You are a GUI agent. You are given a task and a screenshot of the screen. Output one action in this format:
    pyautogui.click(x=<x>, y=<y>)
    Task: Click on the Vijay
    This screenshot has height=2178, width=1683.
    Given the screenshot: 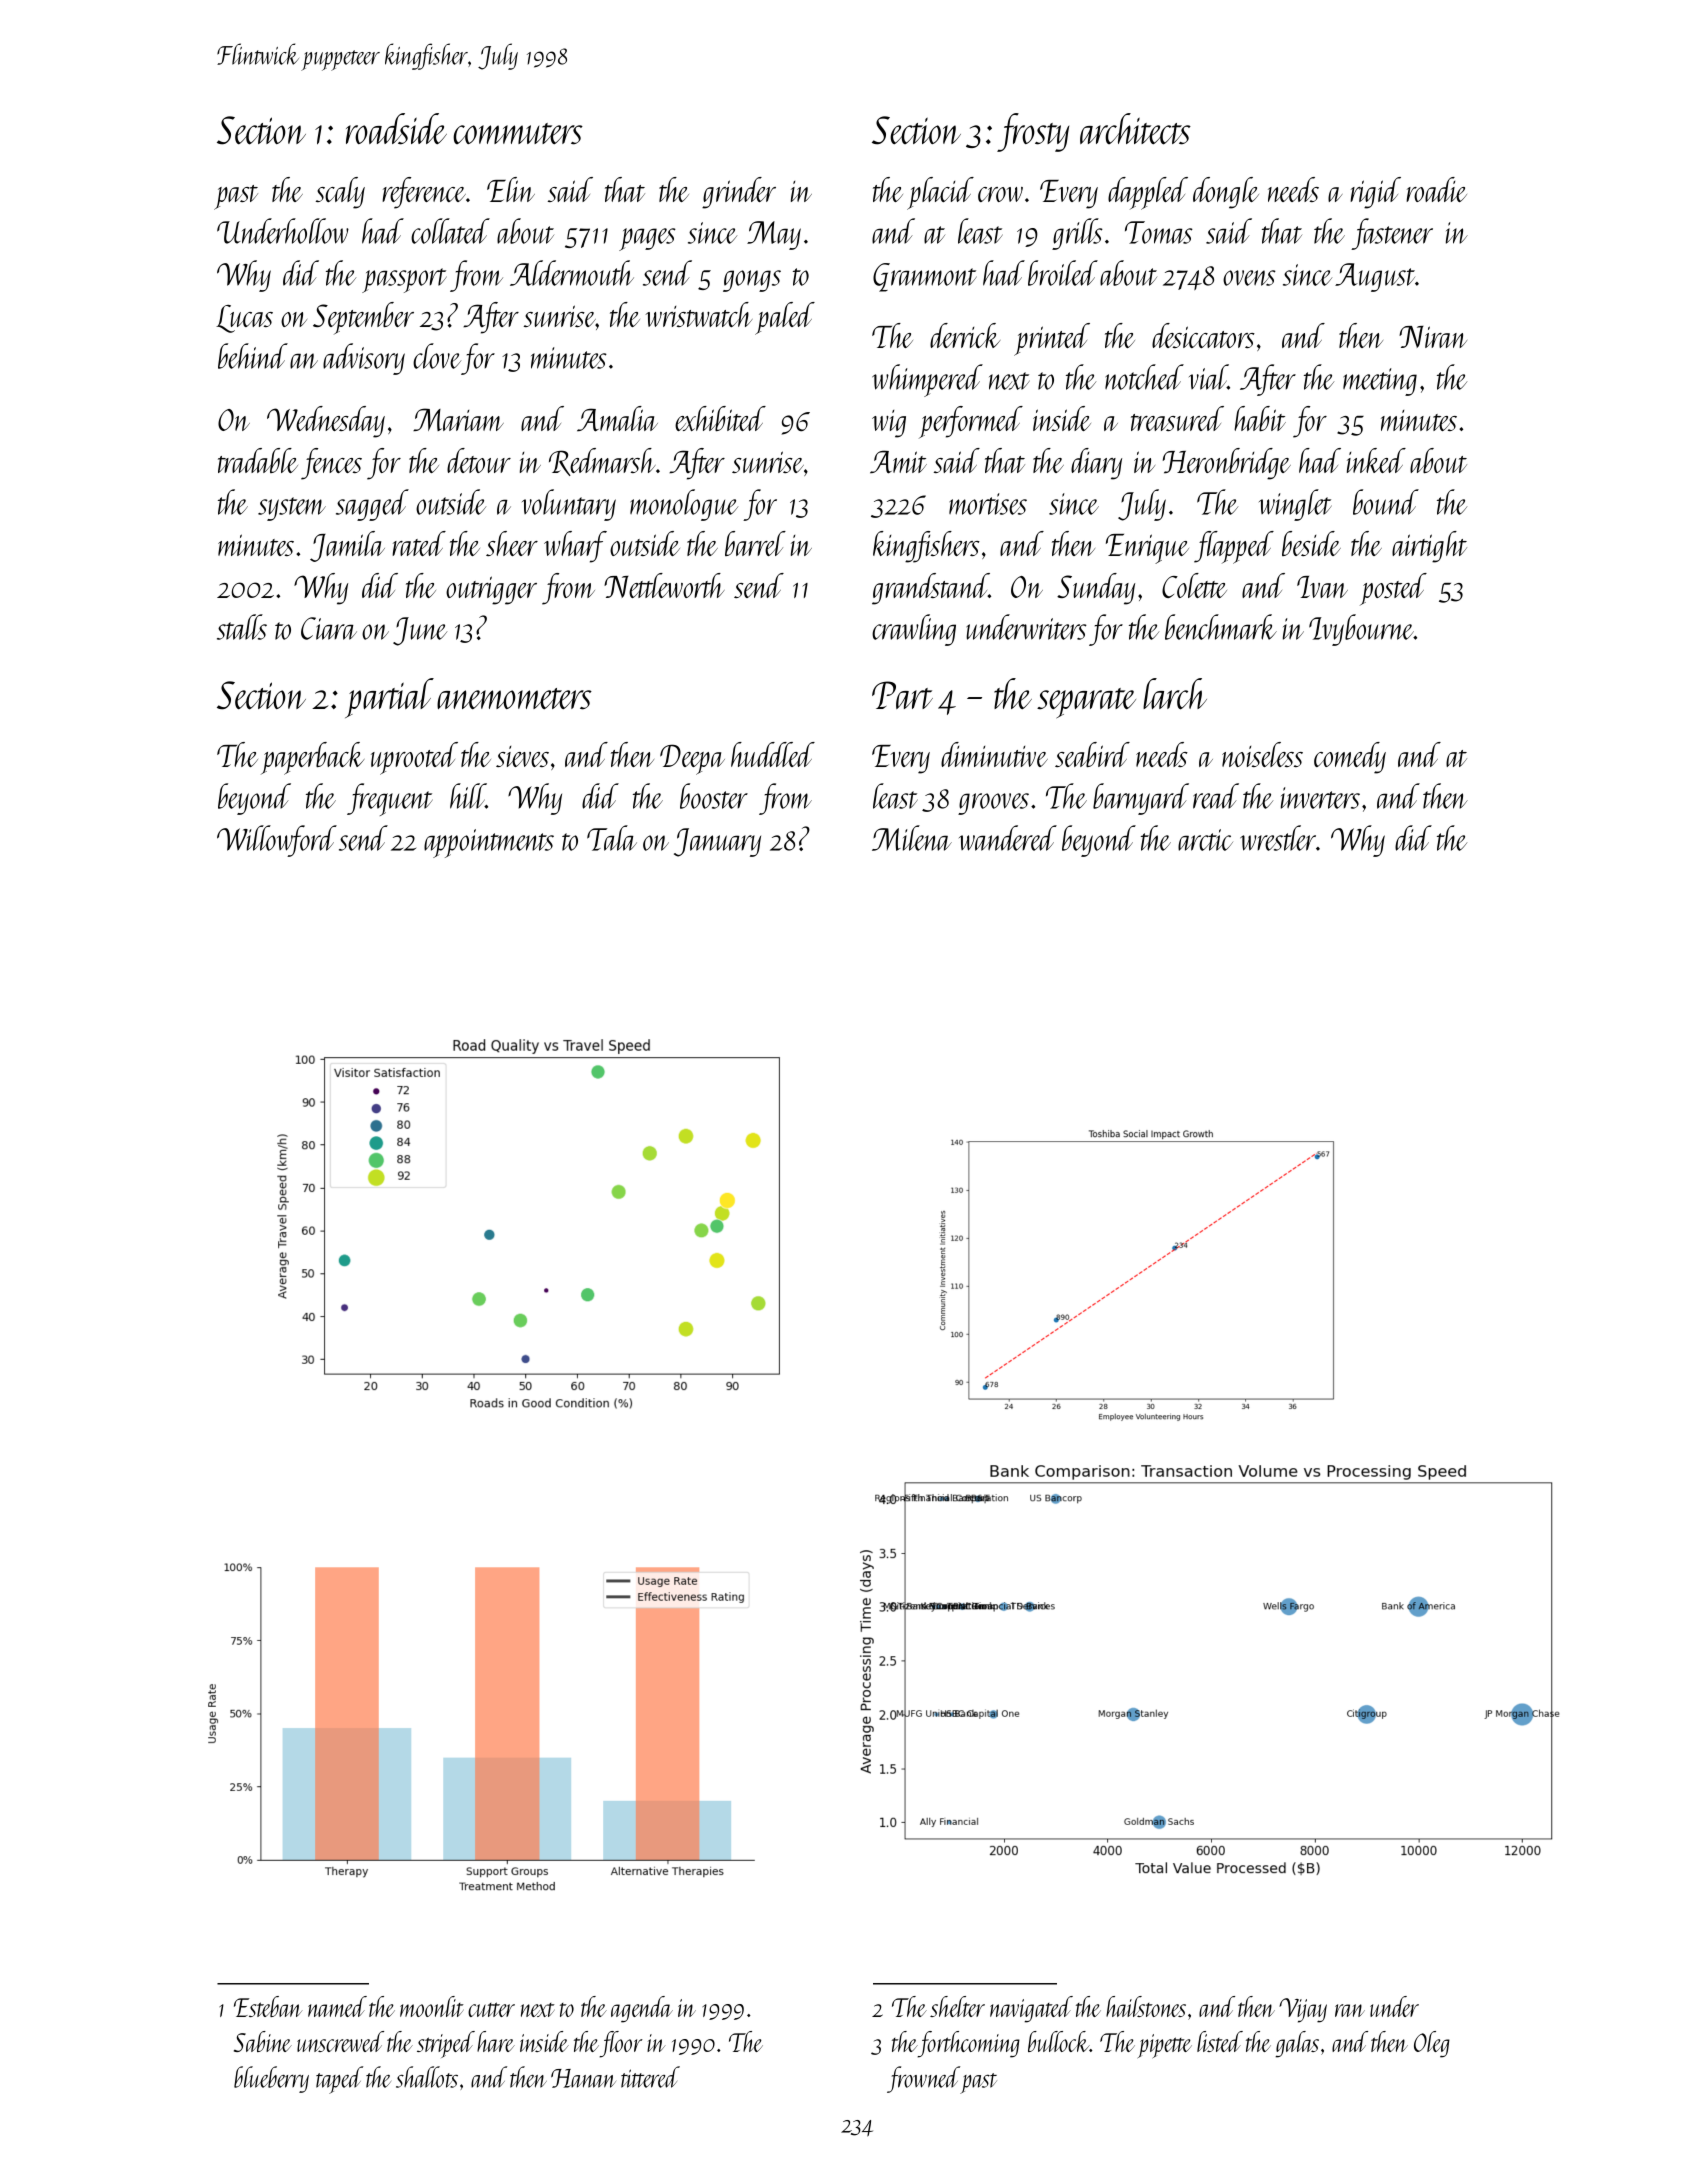 What is the action you would take?
    pyautogui.click(x=1303, y=2010)
